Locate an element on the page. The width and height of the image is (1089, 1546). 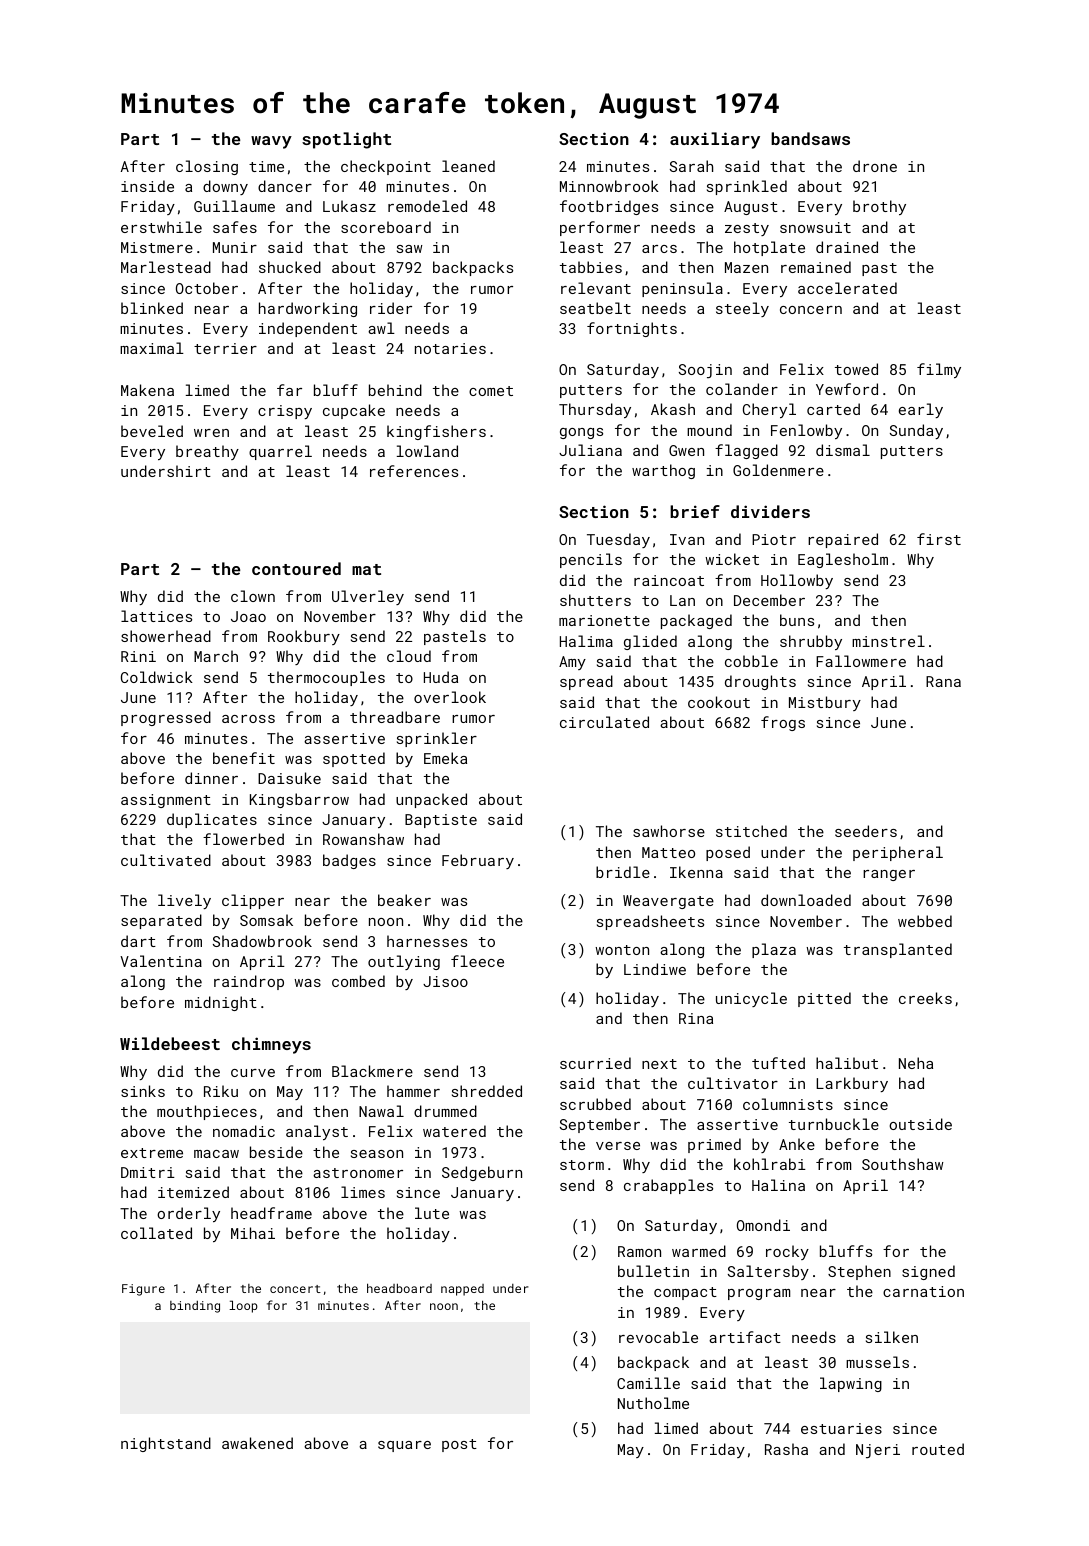
scoreboard is located at coordinates (386, 227).
